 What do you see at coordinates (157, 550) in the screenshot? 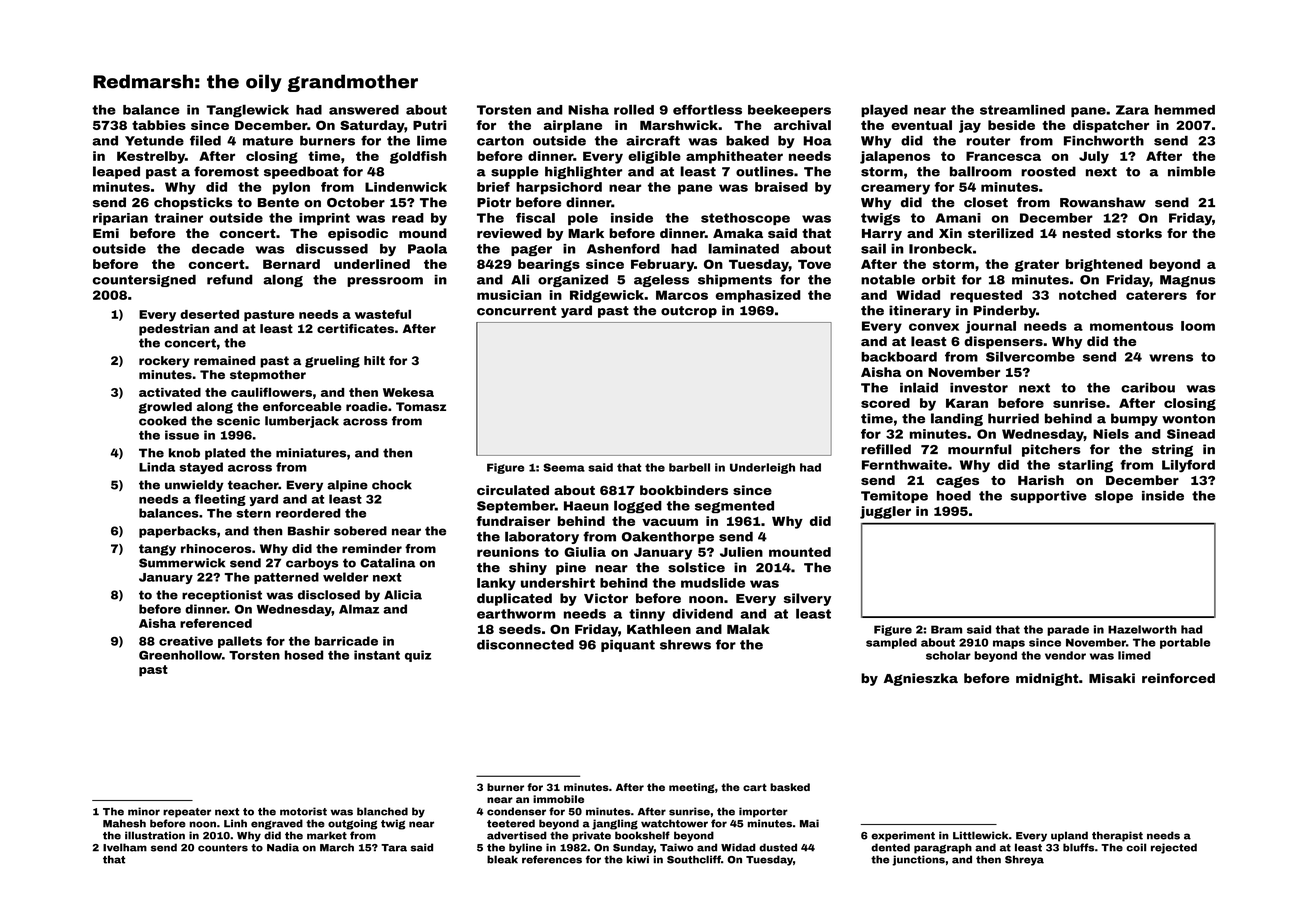
I see `tangy` at bounding box center [157, 550].
